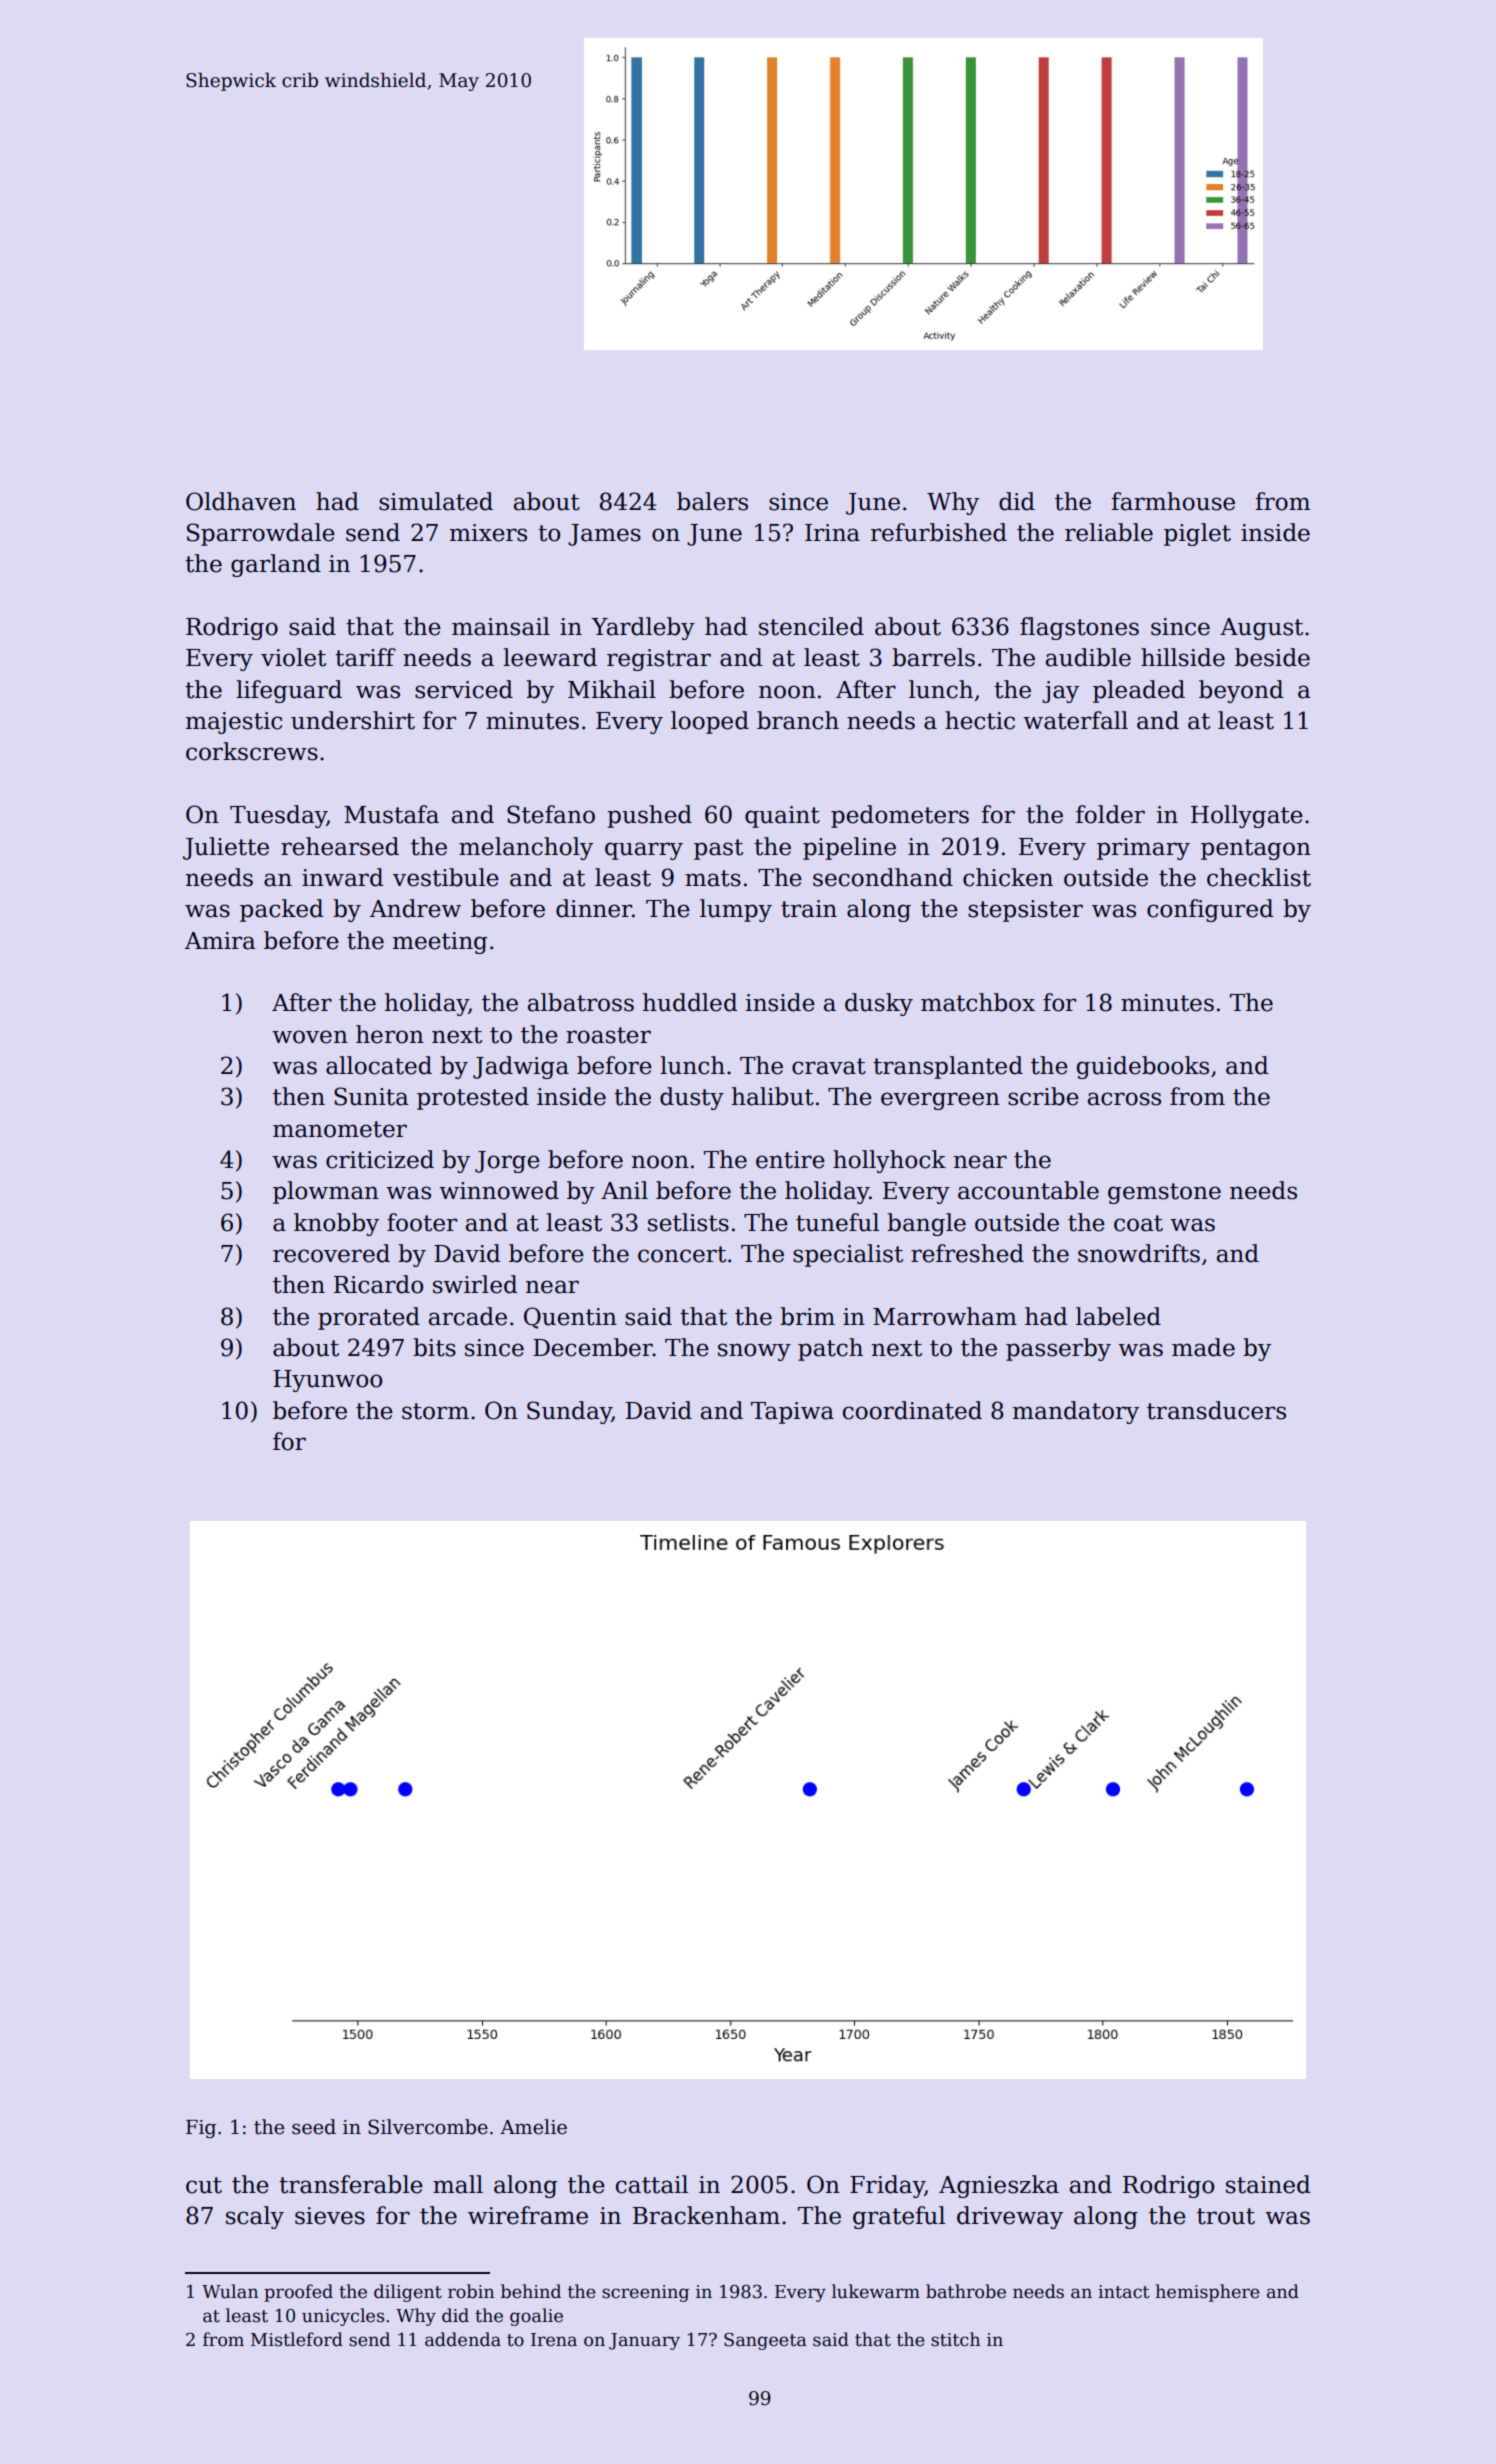 This image has height=2464, width=1496. What do you see at coordinates (999, 2186) in the image?
I see `Agnieszka` at bounding box center [999, 2186].
